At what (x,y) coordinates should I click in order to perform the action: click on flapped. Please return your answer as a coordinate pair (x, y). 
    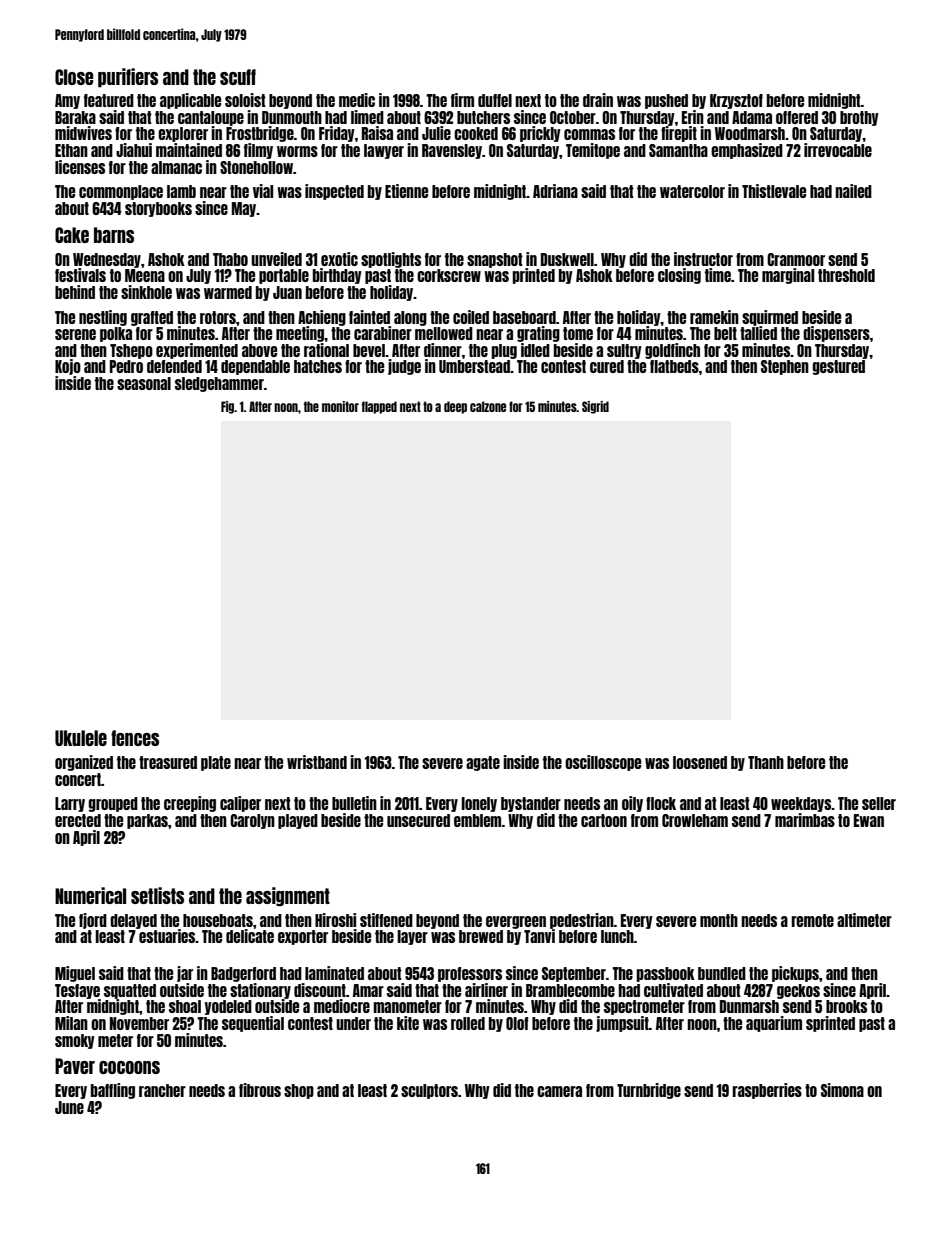
    Looking at the image, I should click on (379, 407).
